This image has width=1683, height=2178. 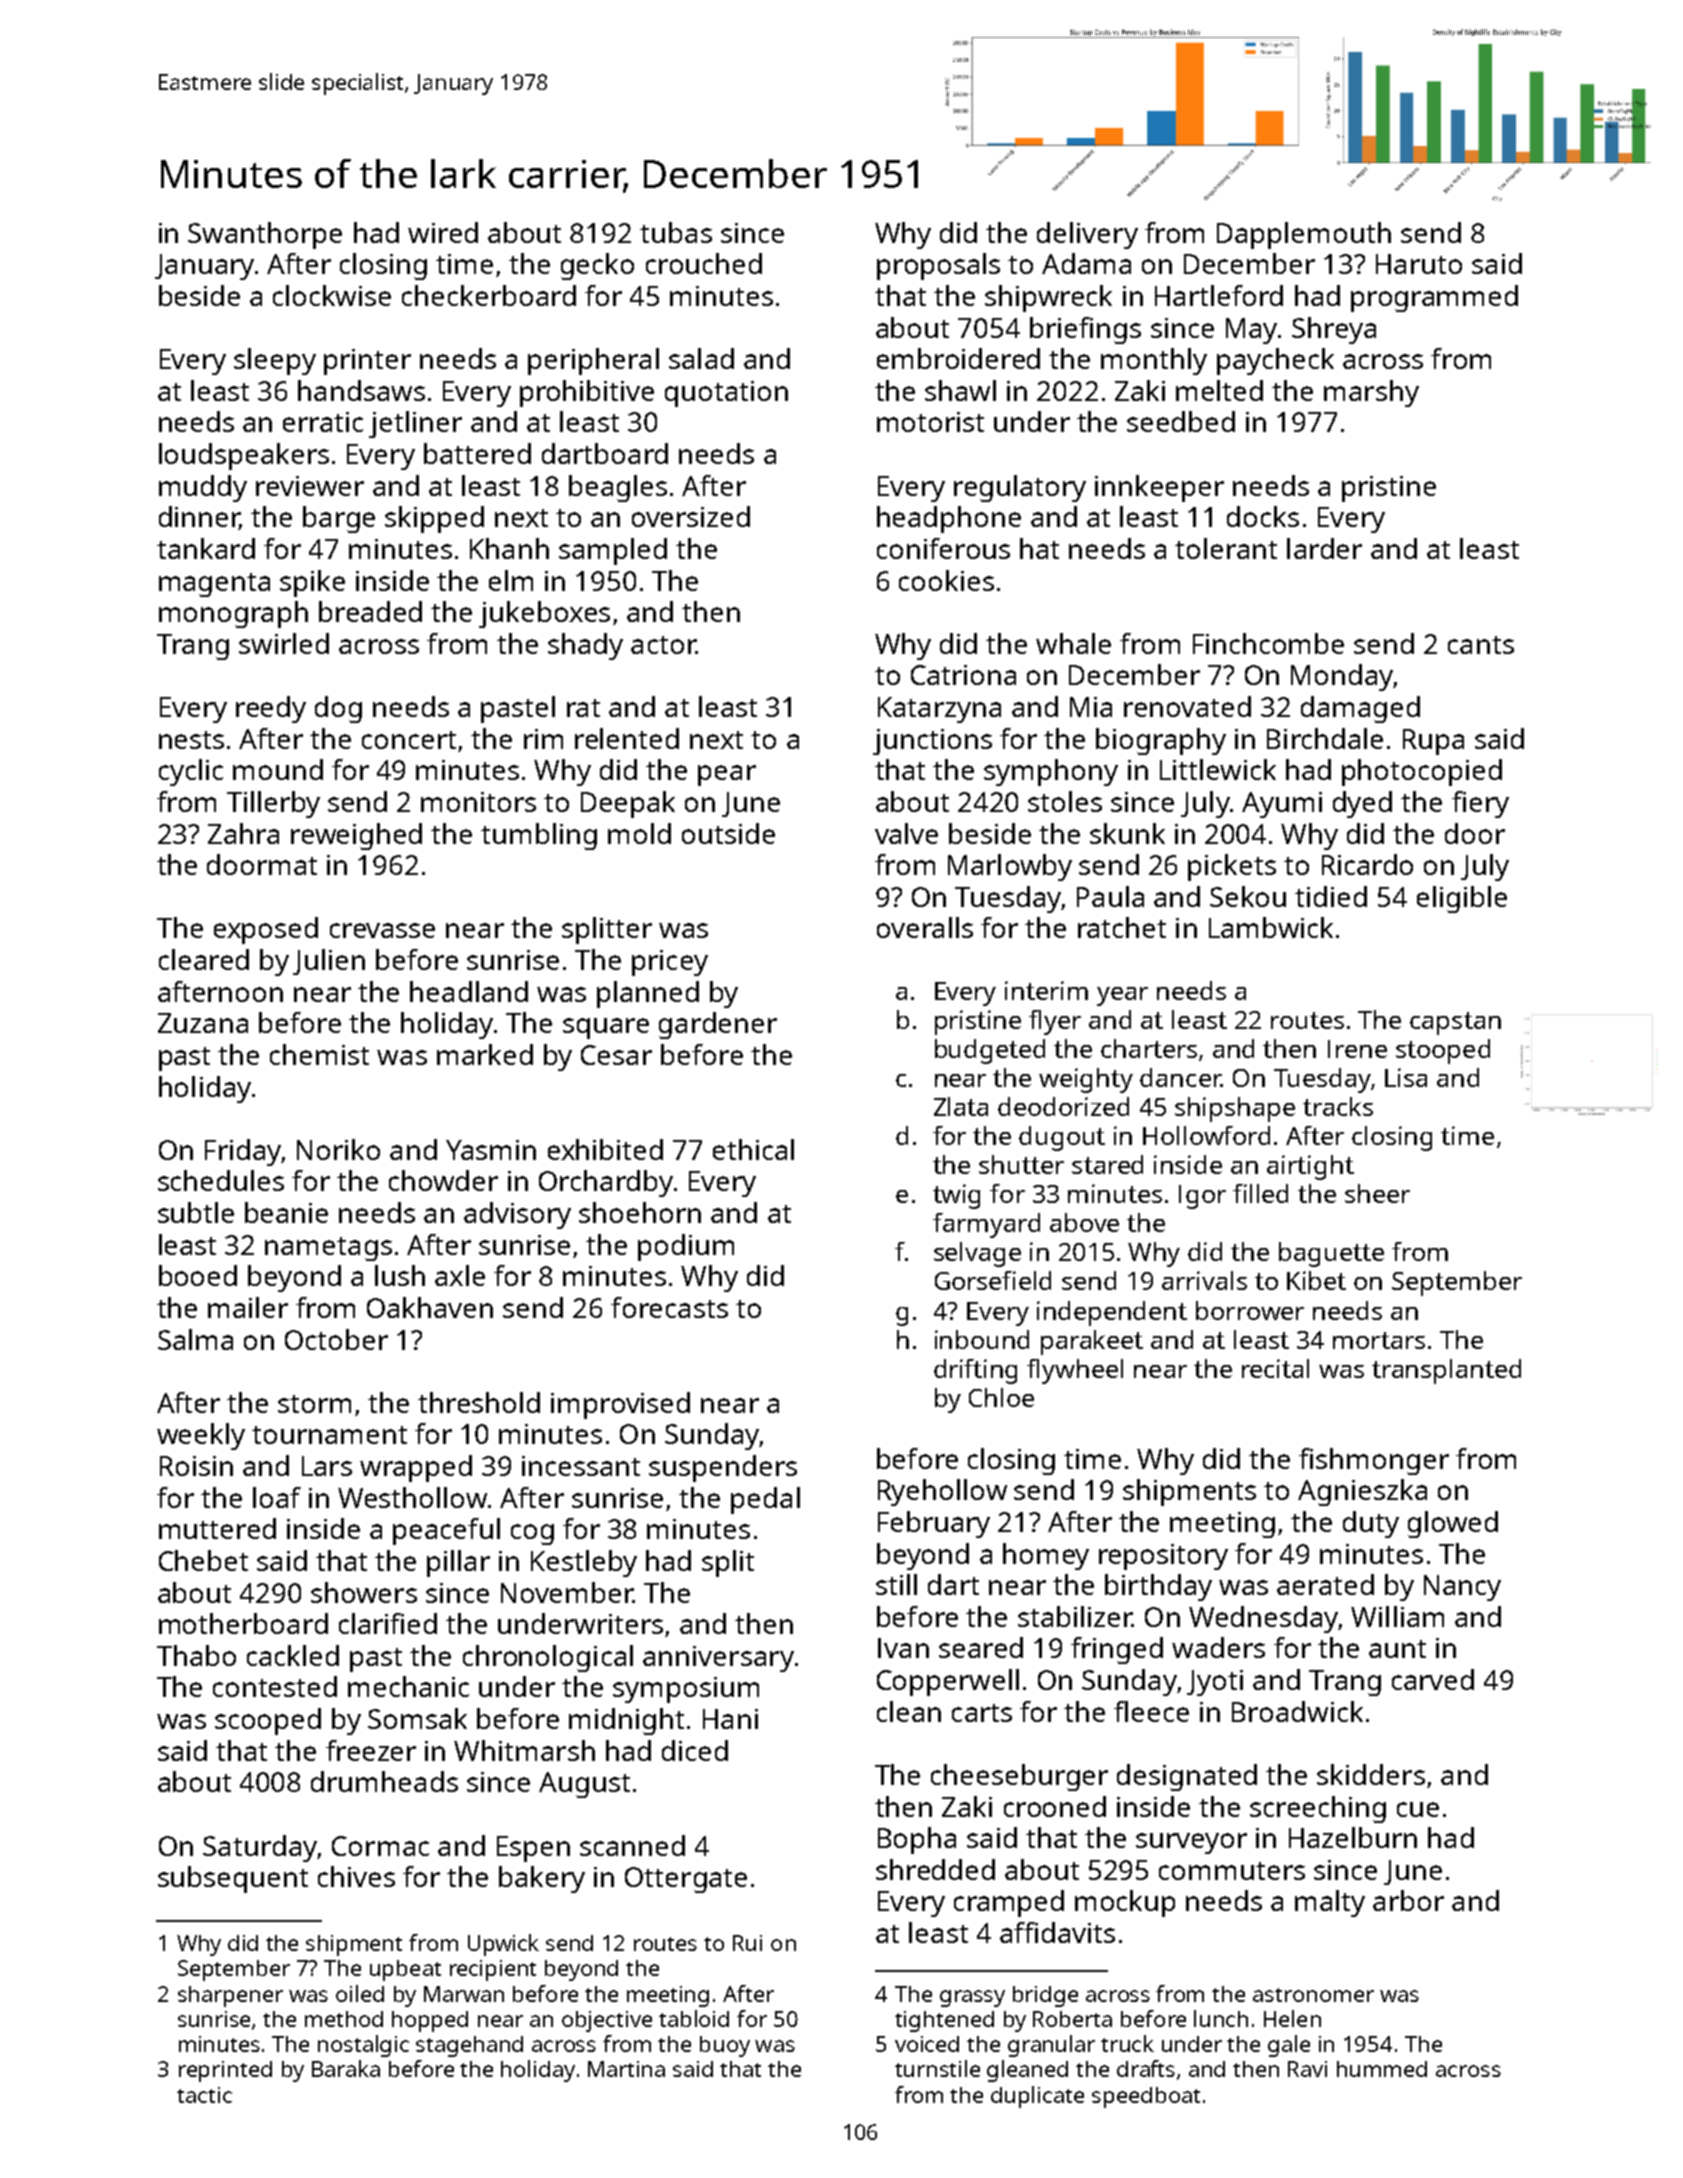 I want to click on weekly, so click(x=201, y=1436).
